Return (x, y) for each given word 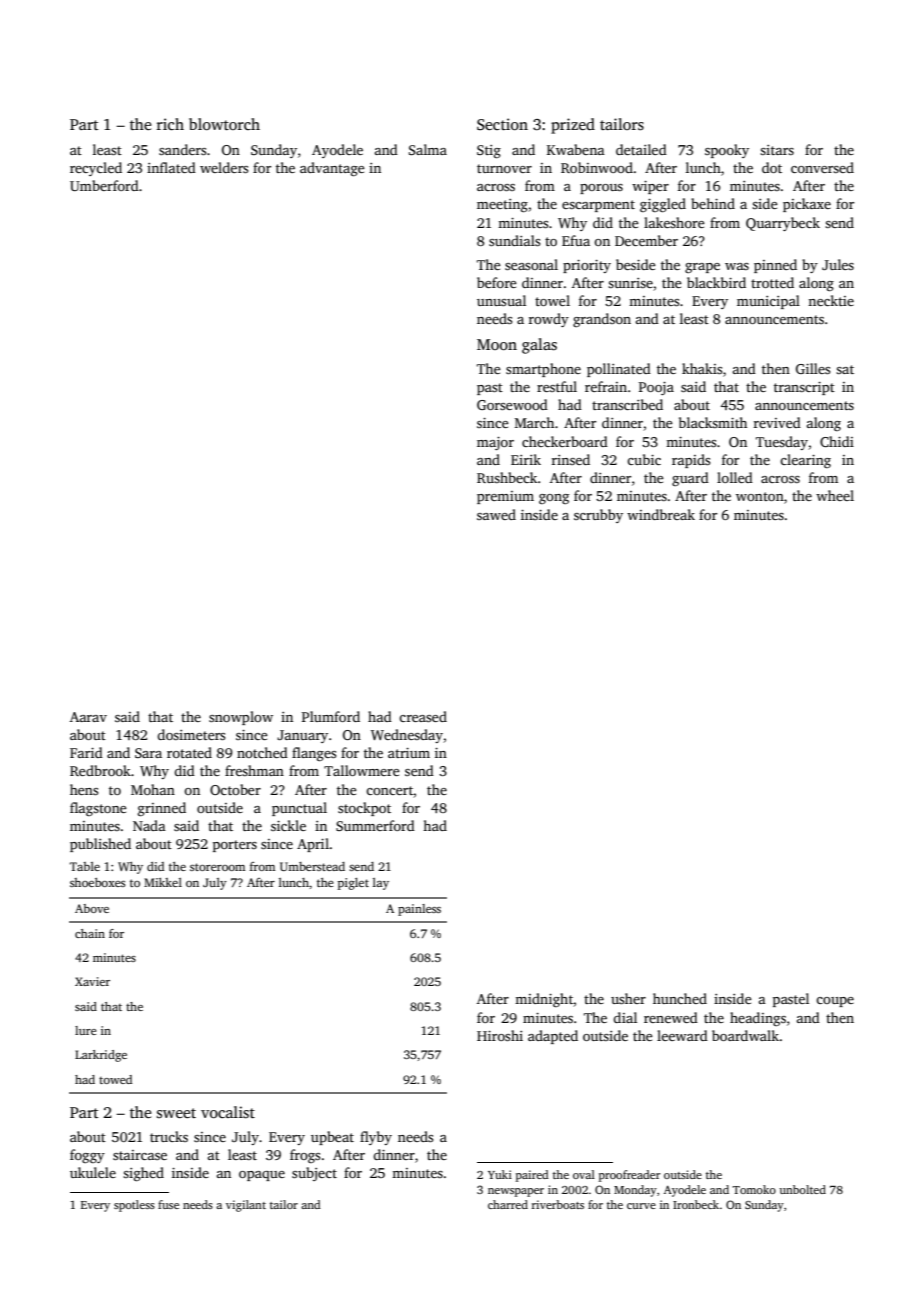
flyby (376, 1138)
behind (713, 203)
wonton (760, 496)
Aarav (88, 717)
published (100, 845)
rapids (691, 461)
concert (389, 790)
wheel (835, 495)
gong (554, 499)
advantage (332, 169)
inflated (171, 167)
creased (423, 716)
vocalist (228, 1112)
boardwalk (745, 1035)
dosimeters (191, 734)
